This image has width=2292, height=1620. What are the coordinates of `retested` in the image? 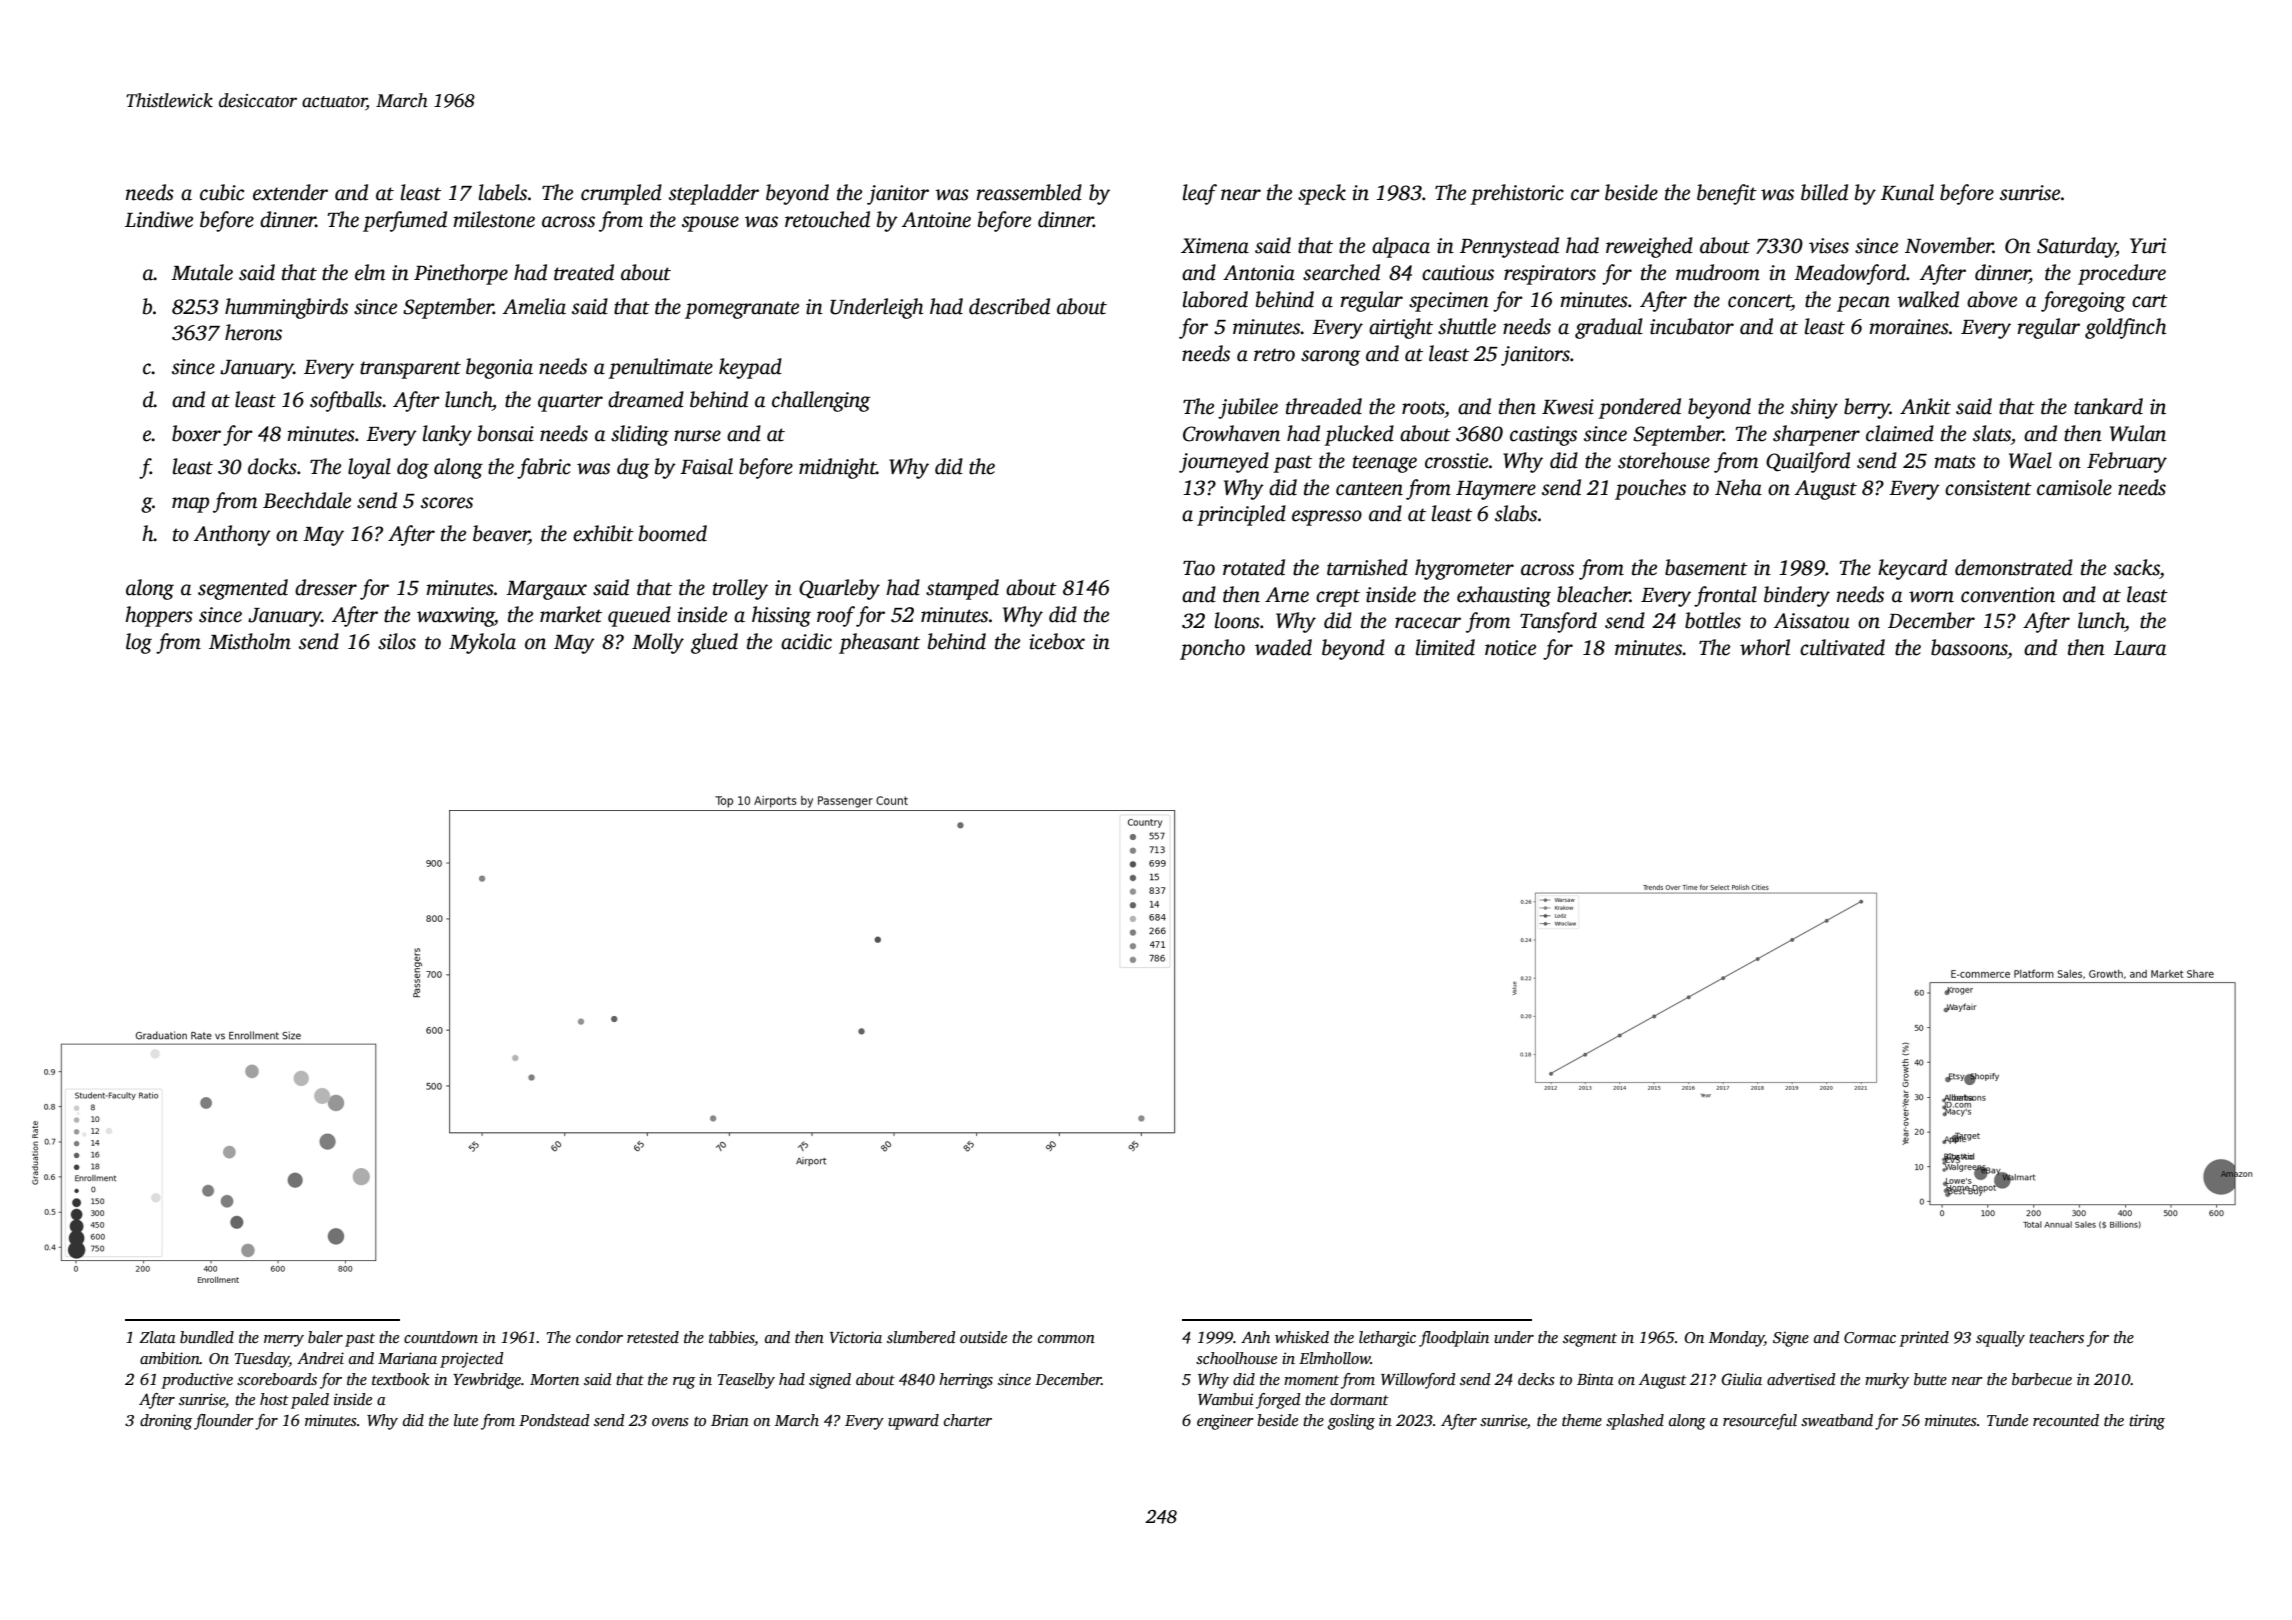 It's located at (653, 1337).
